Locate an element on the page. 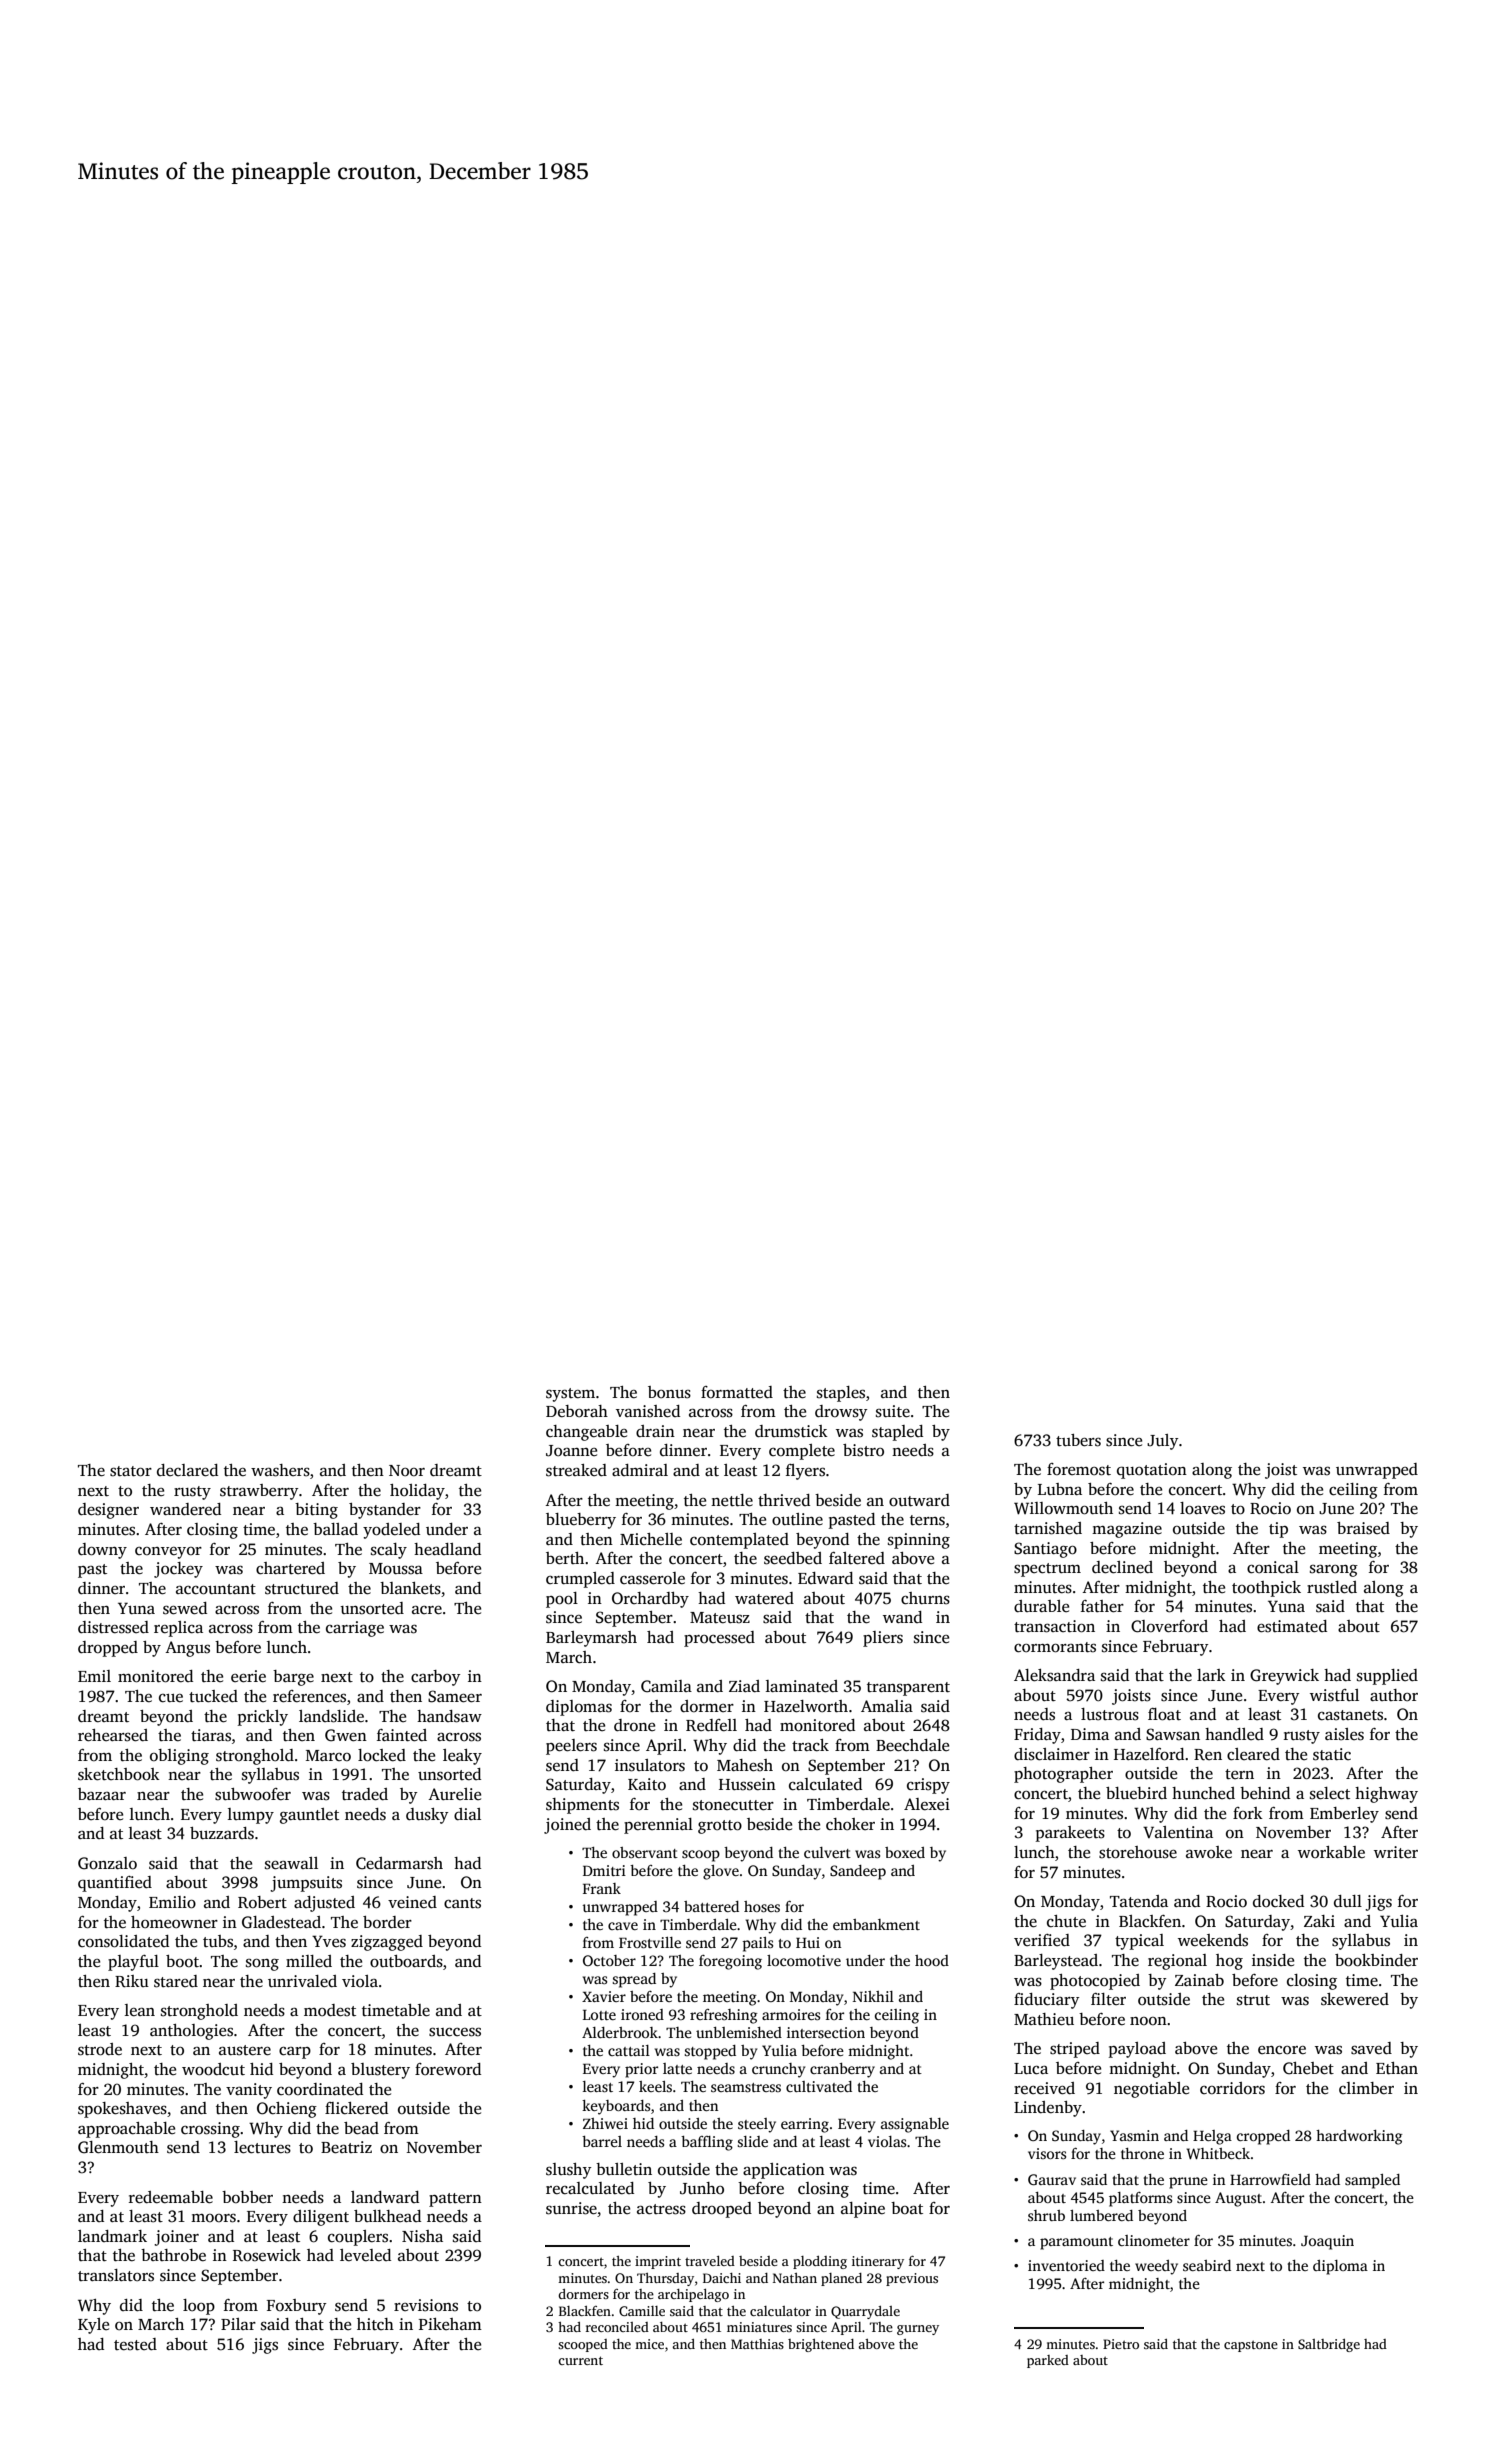 The width and height of the document is (1496, 2464). barge is located at coordinates (293, 1678).
